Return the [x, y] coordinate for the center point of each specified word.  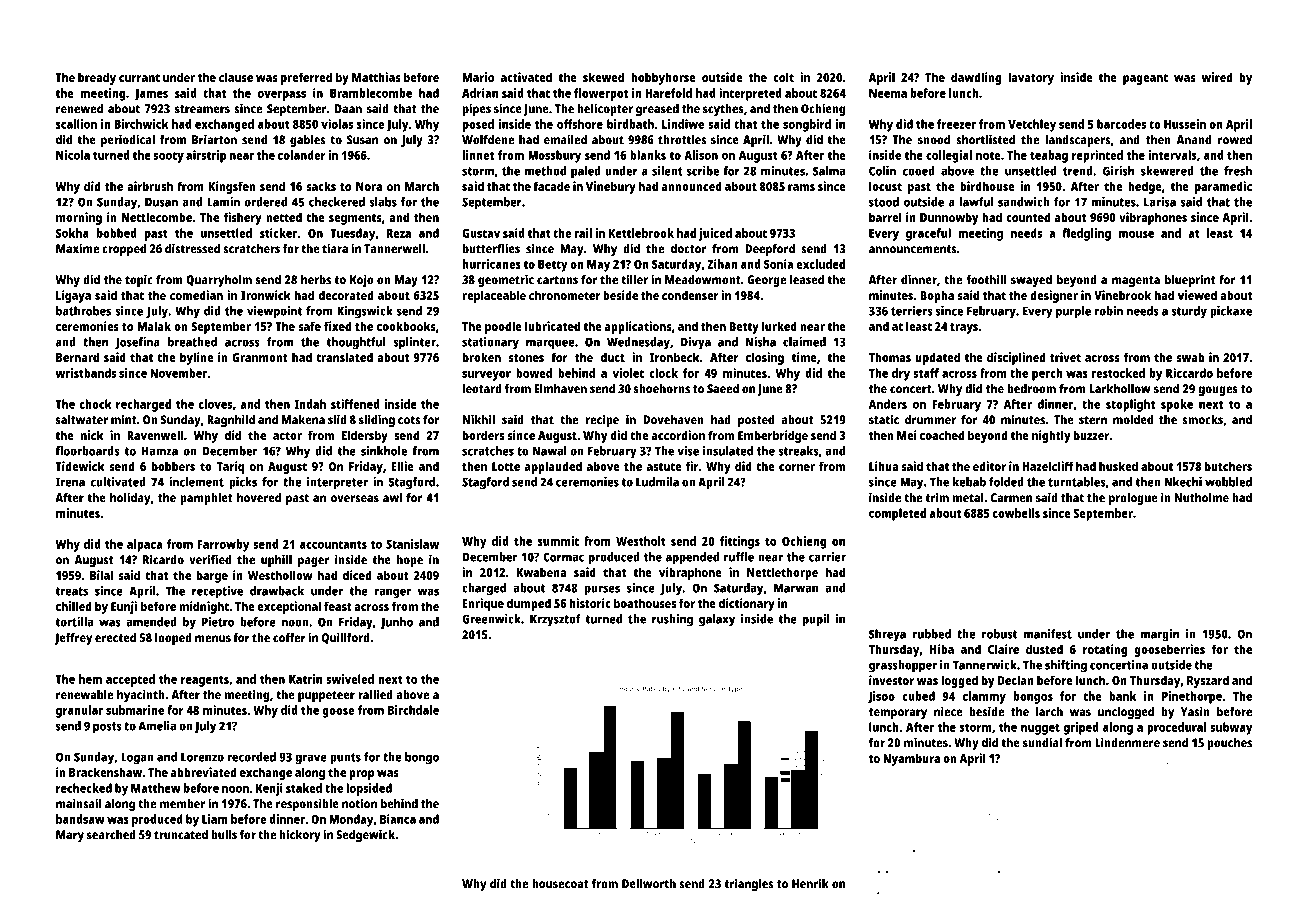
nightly [1051, 436]
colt [783, 77]
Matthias [376, 77]
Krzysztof [555, 620]
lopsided [369, 789]
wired [1217, 77]
